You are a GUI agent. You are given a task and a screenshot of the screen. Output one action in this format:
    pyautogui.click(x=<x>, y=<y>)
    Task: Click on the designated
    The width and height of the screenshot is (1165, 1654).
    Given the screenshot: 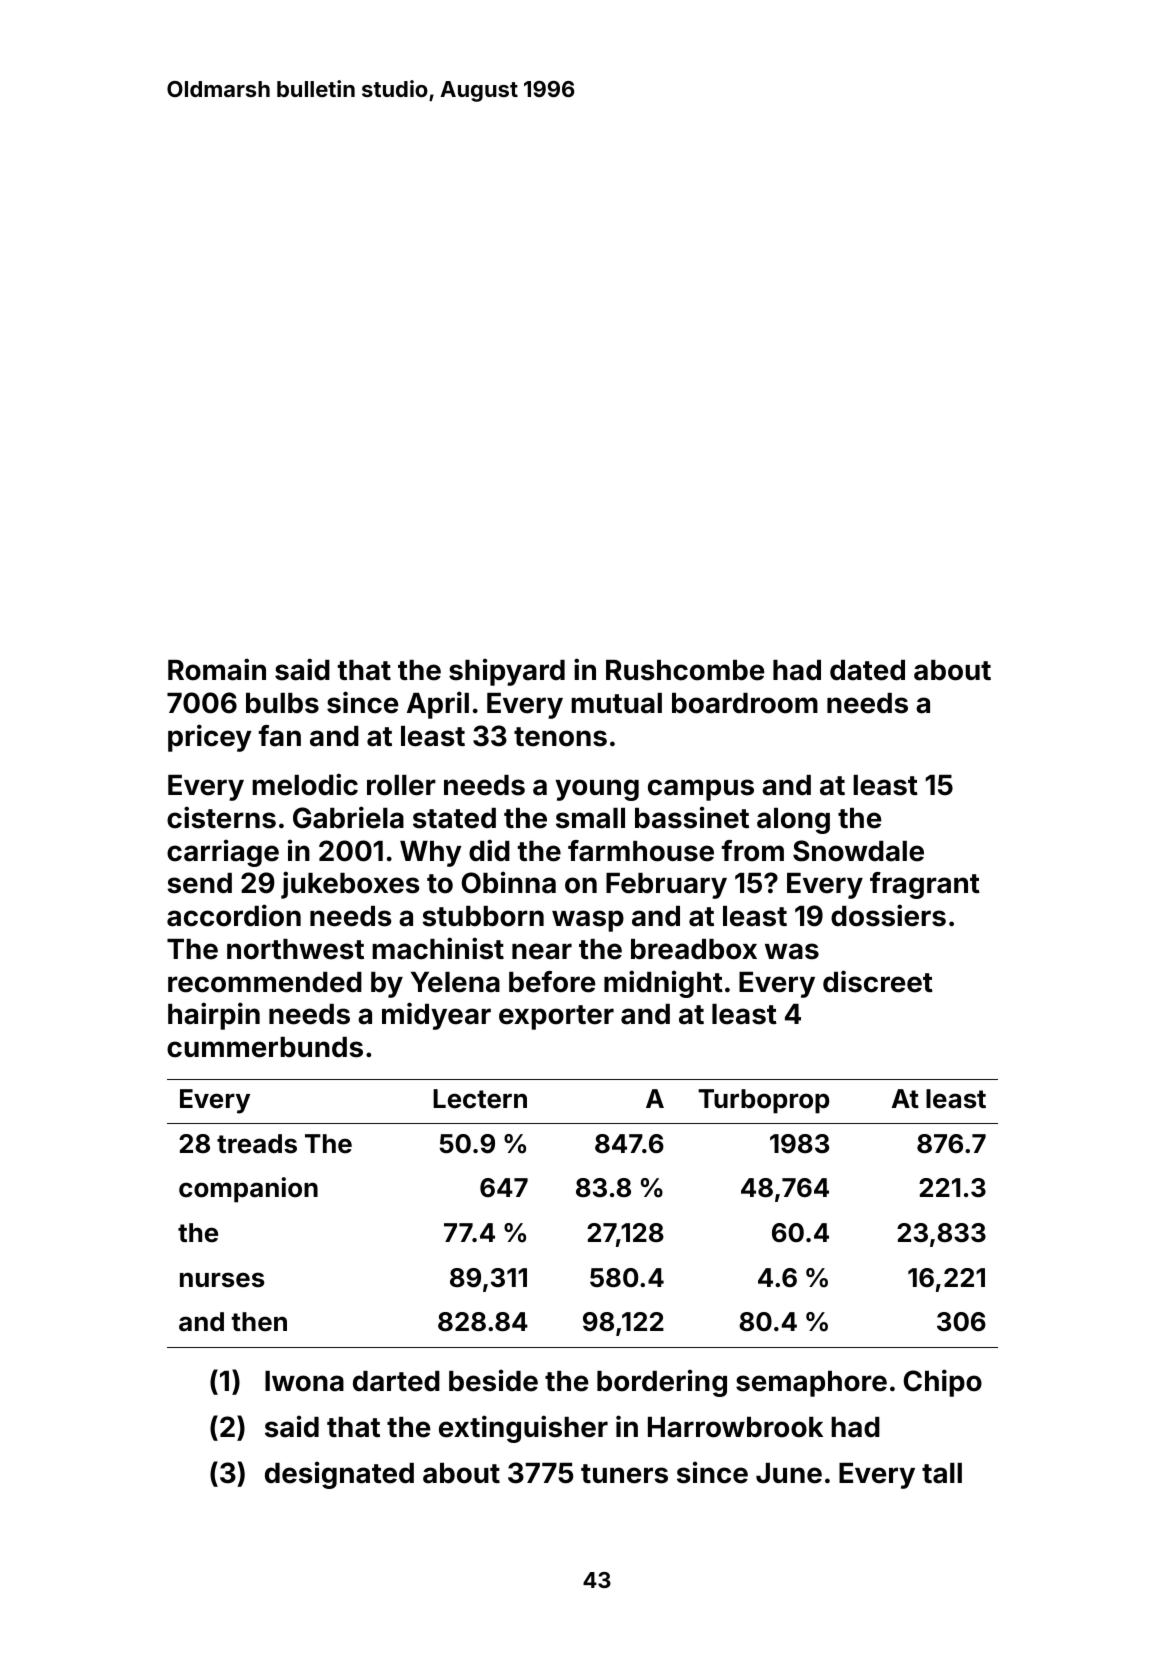 What is the action you would take?
    pyautogui.click(x=339, y=1475)
